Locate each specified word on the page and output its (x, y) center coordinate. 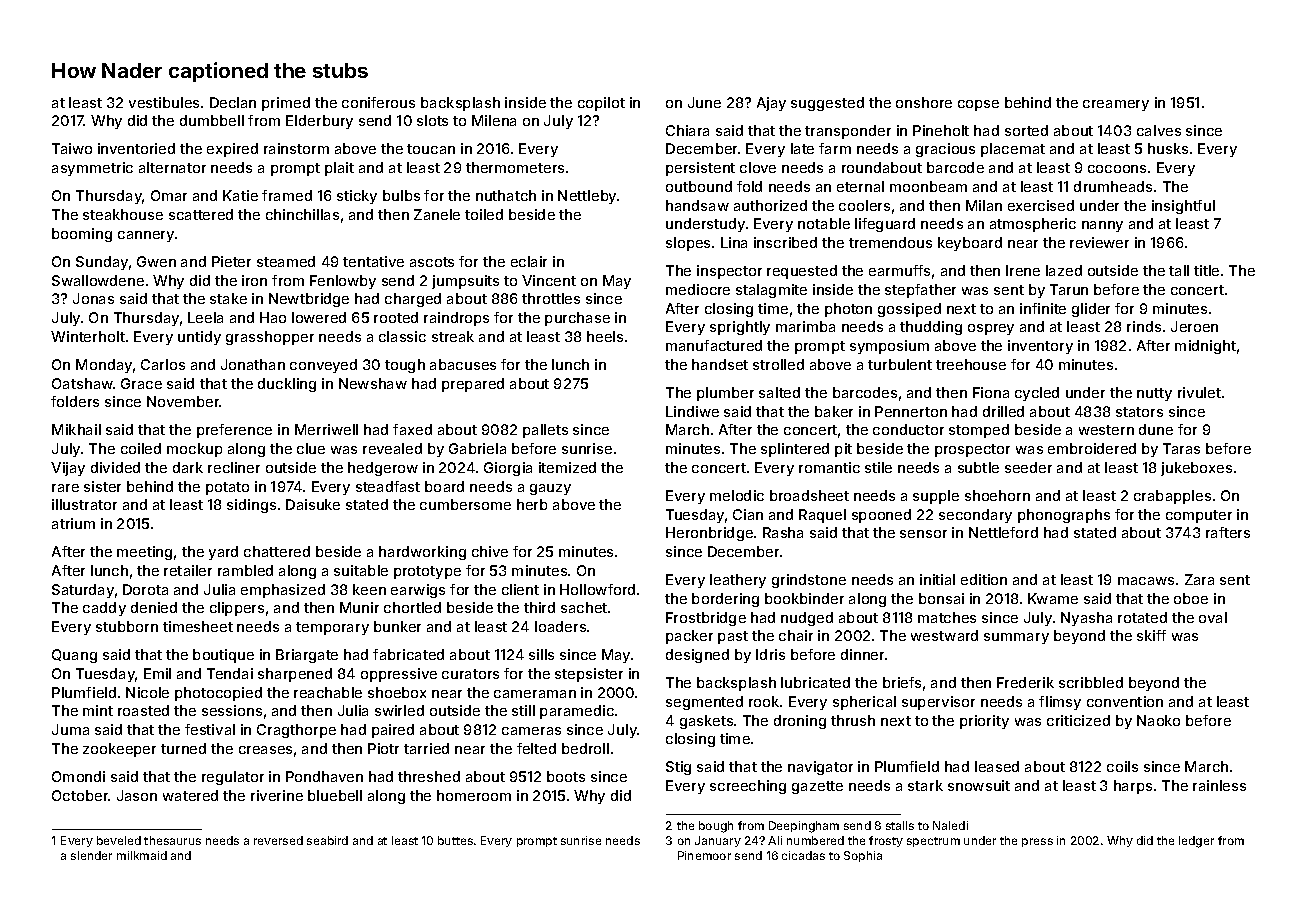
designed (697, 656)
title (1206, 270)
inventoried (136, 148)
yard (223, 553)
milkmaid (142, 855)
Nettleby (588, 197)
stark (925, 785)
